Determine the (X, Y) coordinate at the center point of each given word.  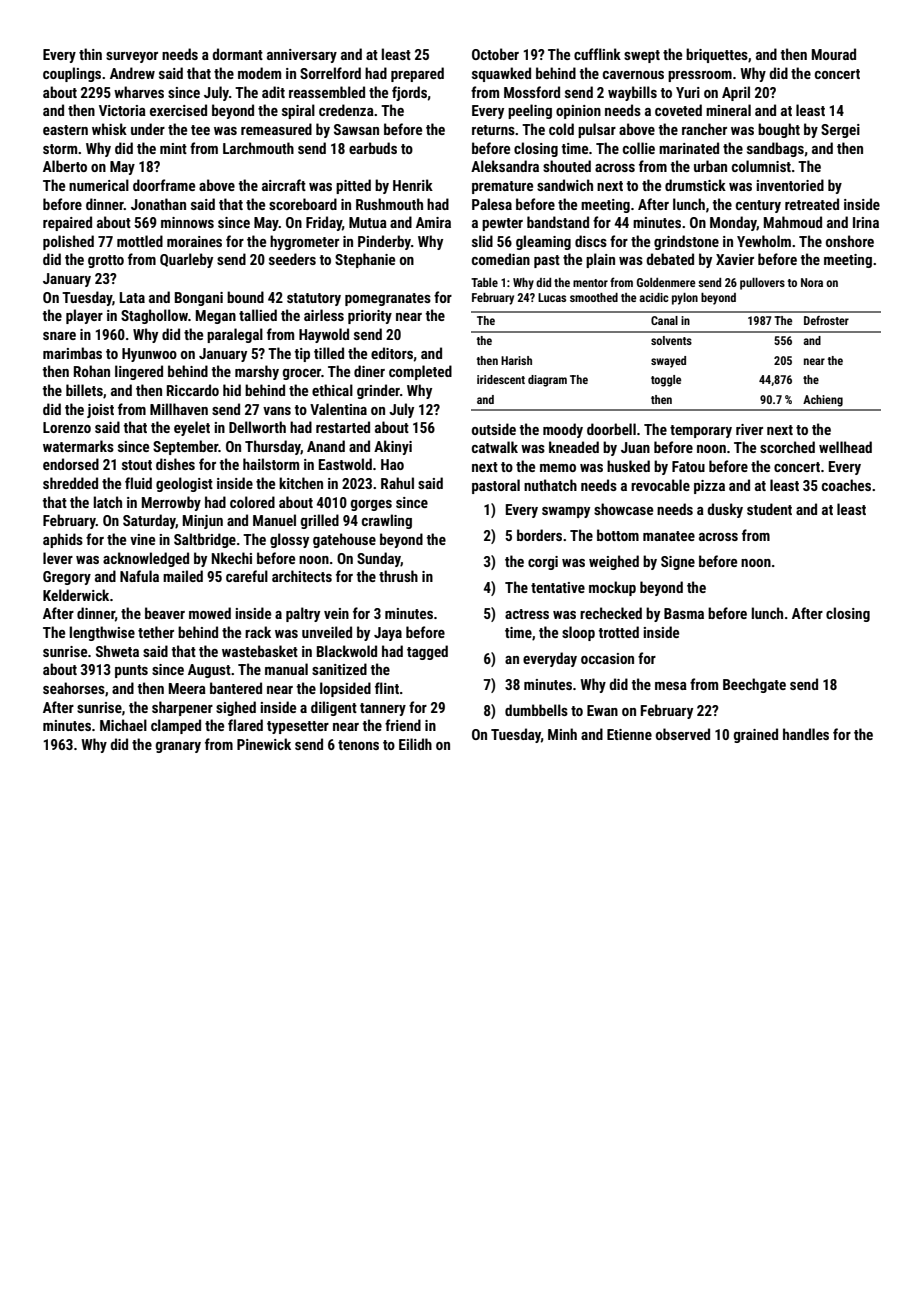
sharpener (182, 708)
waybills (632, 93)
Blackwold (347, 651)
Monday (733, 223)
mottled (140, 241)
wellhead (845, 447)
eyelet (192, 428)
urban (710, 166)
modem (259, 73)
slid (482, 241)
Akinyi (393, 447)
